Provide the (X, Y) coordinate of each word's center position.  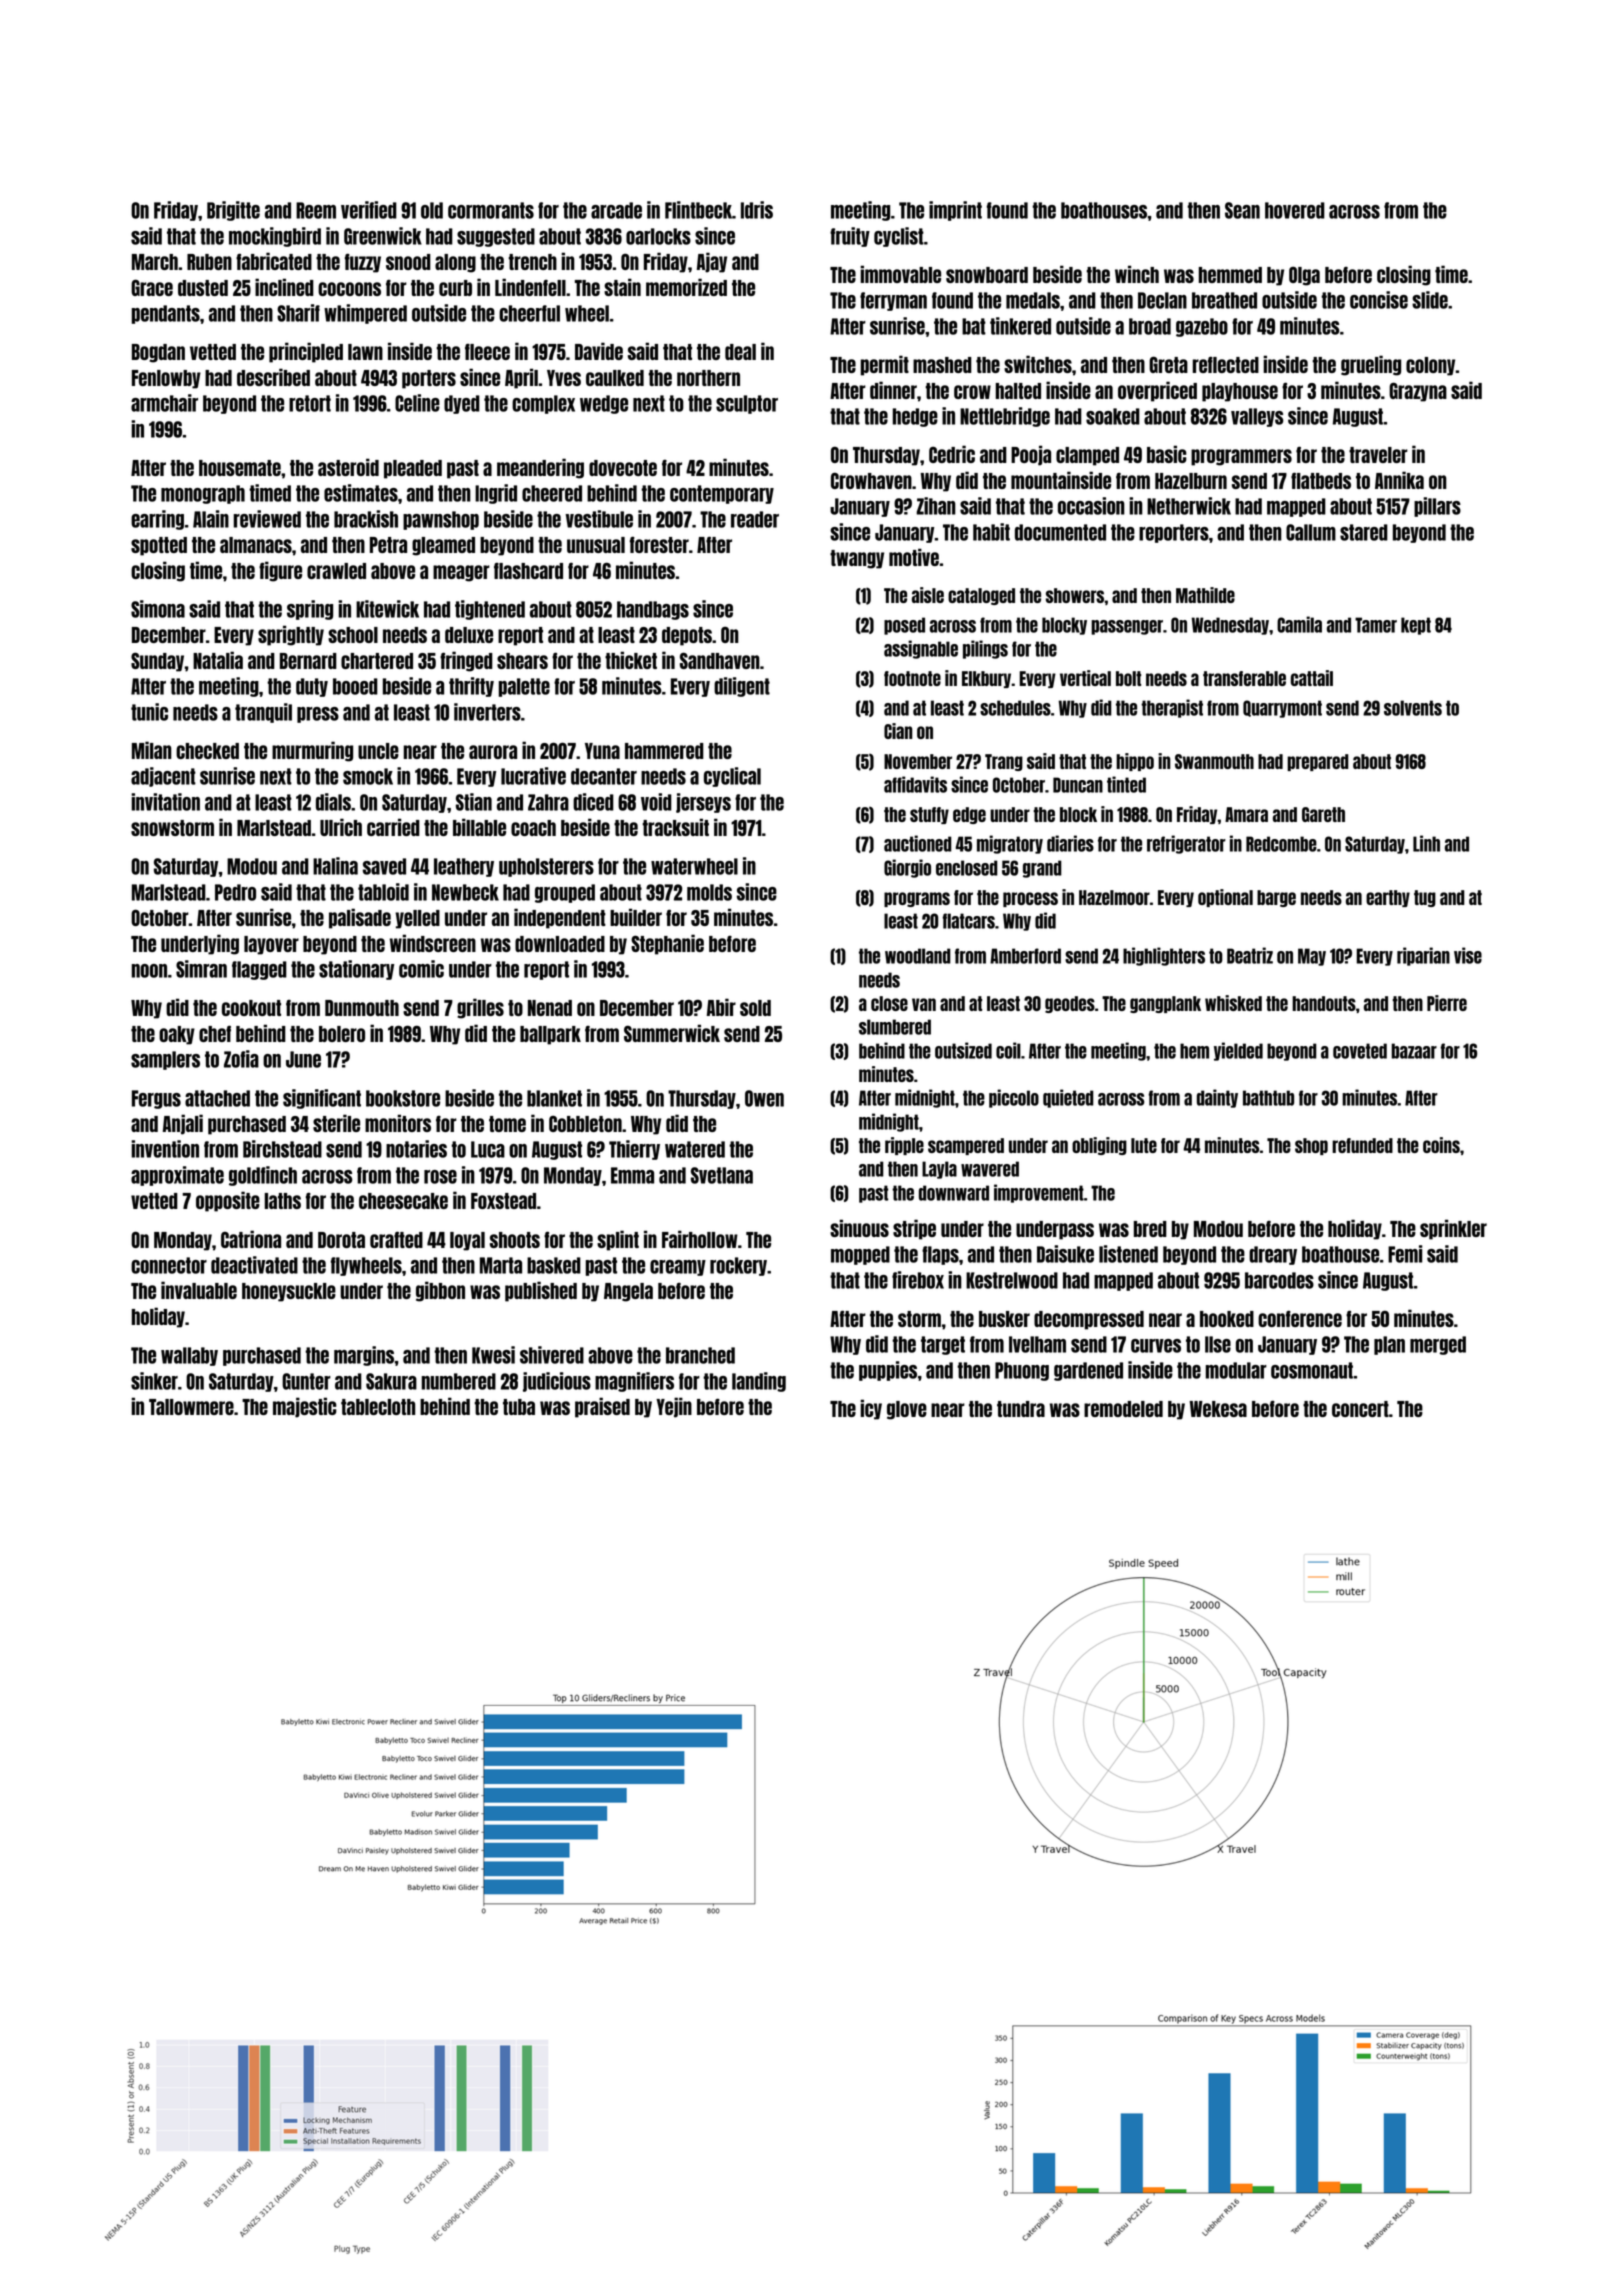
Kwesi (493, 1355)
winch (1137, 274)
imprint (955, 211)
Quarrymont (1282, 709)
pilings (985, 649)
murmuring (312, 751)
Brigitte (233, 211)
